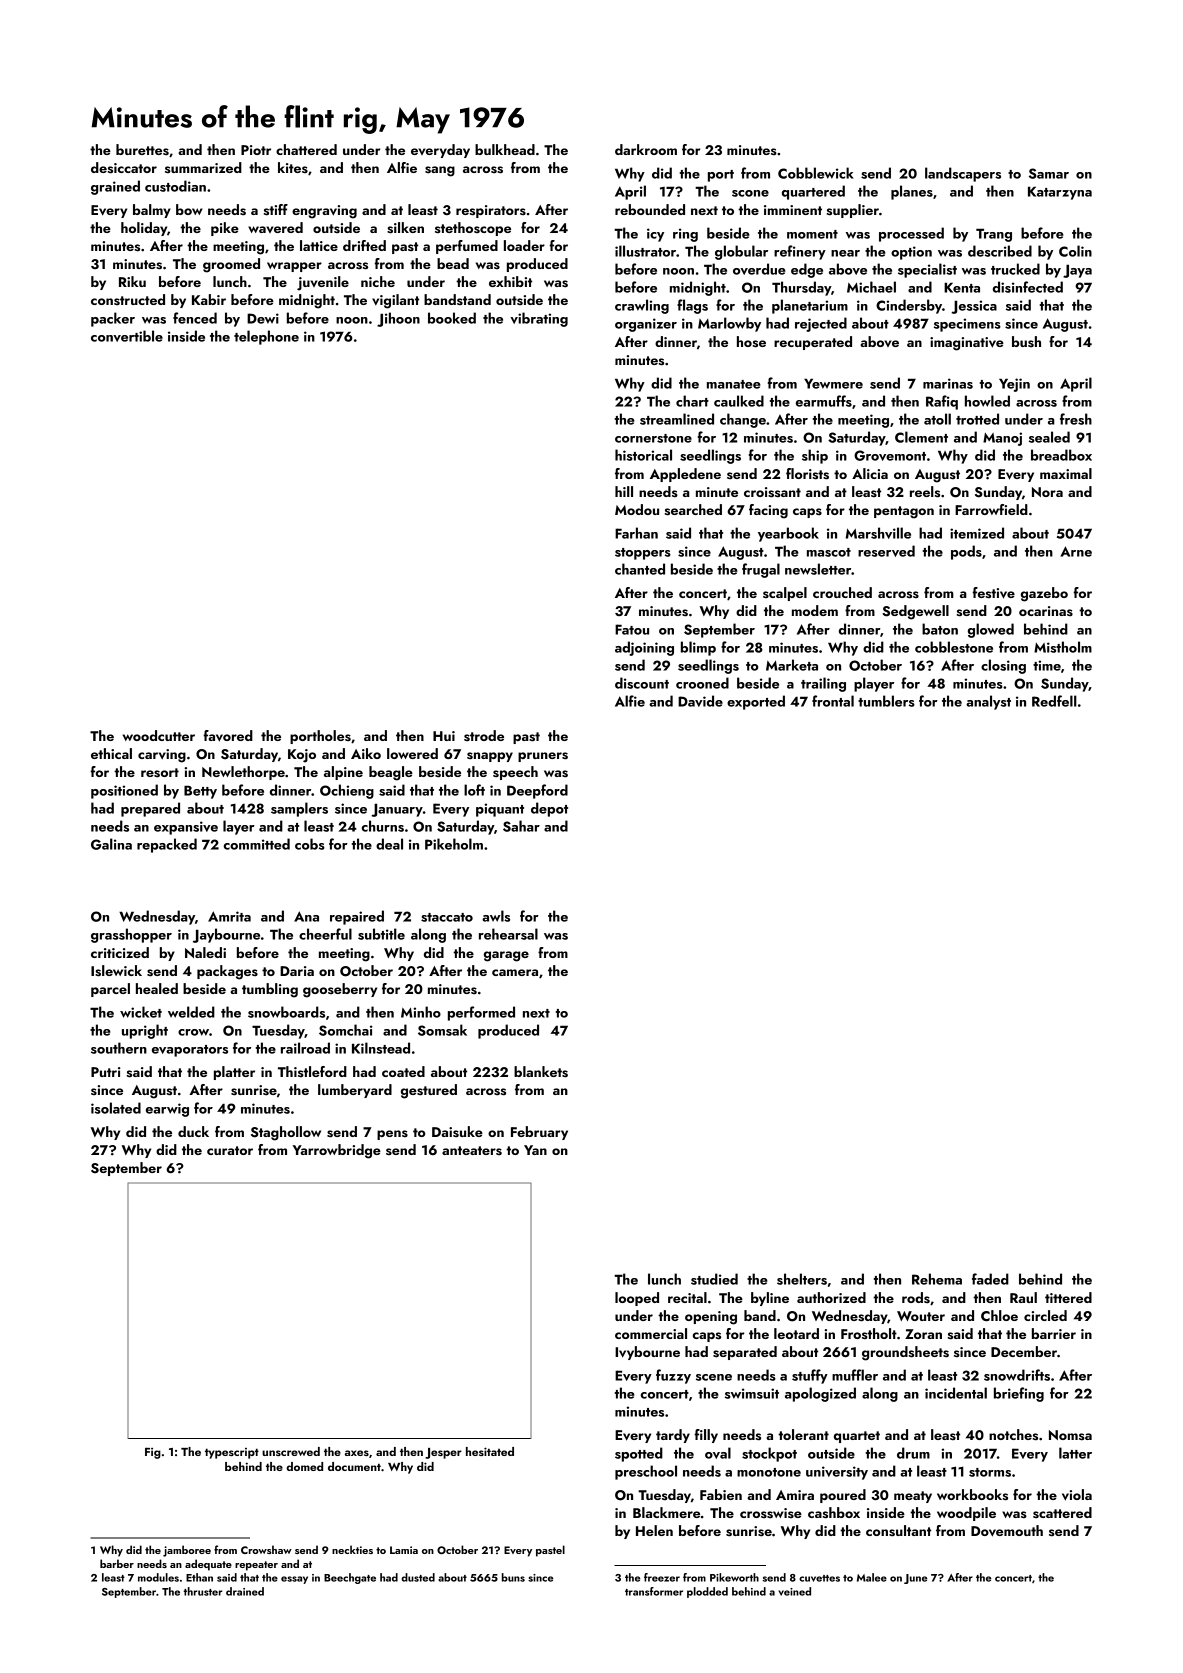  What do you see at coordinates (159, 735) in the screenshot?
I see `woodcutter` at bounding box center [159, 735].
